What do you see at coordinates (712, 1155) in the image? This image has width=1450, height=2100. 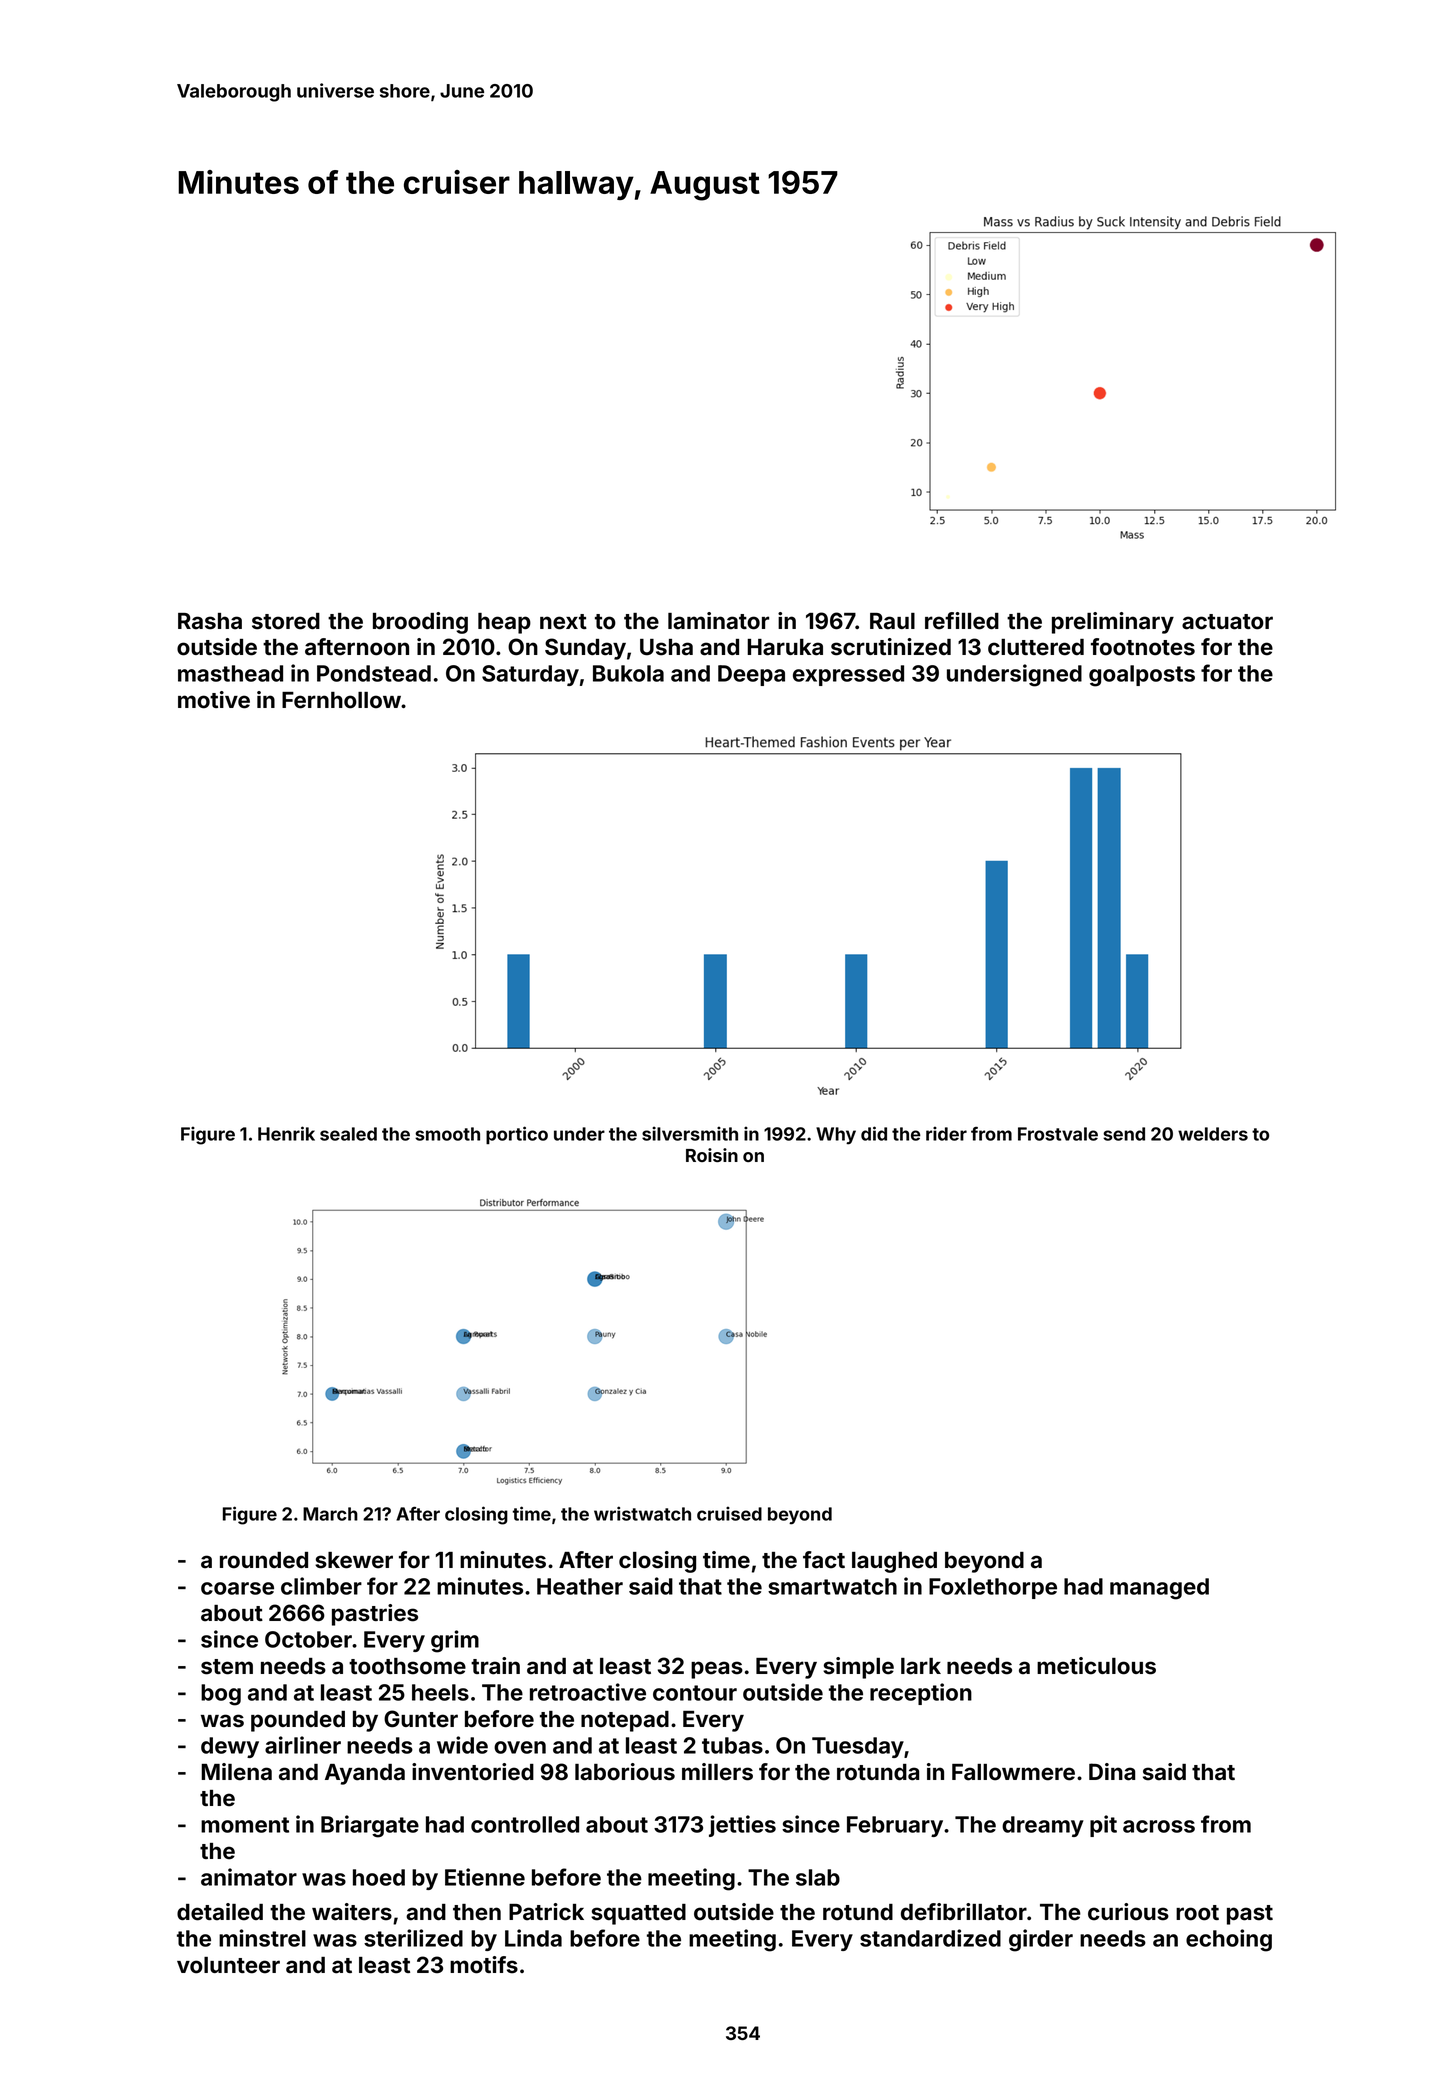 I see `Roisin` at bounding box center [712, 1155].
